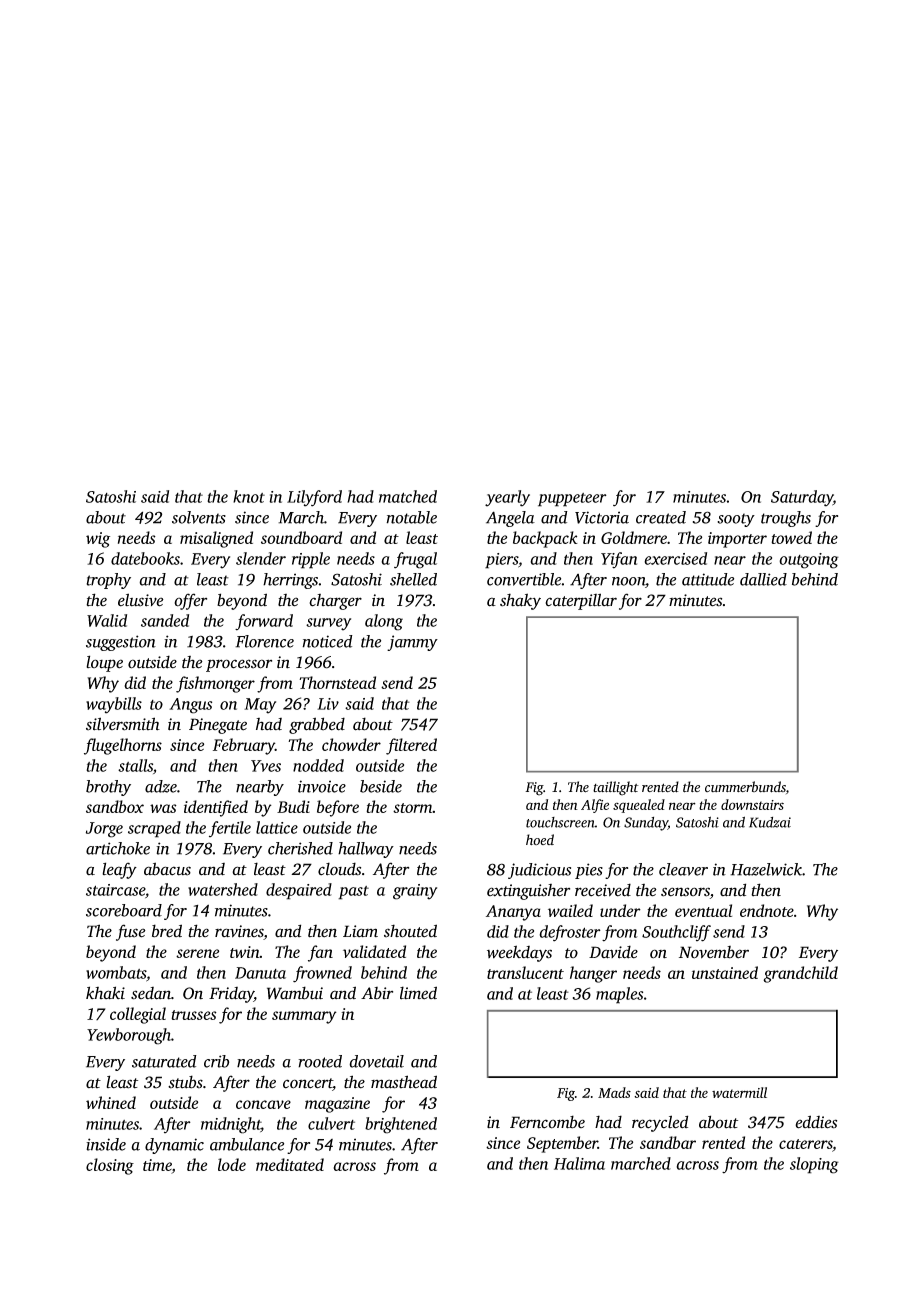  I want to click on meditated, so click(290, 1164).
